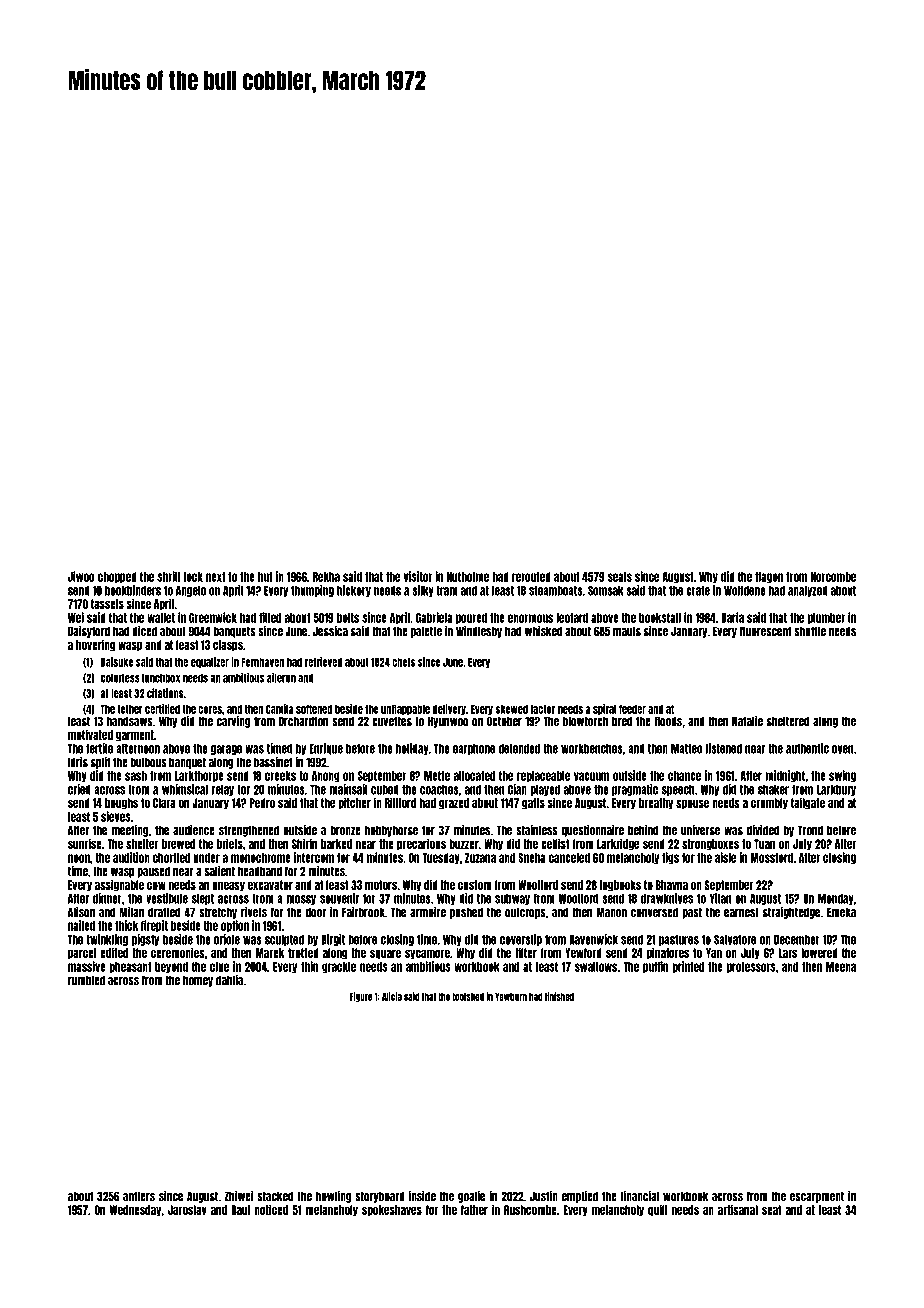 The image size is (924, 1308). What do you see at coordinates (380, 1197) in the image?
I see `storyboard` at bounding box center [380, 1197].
